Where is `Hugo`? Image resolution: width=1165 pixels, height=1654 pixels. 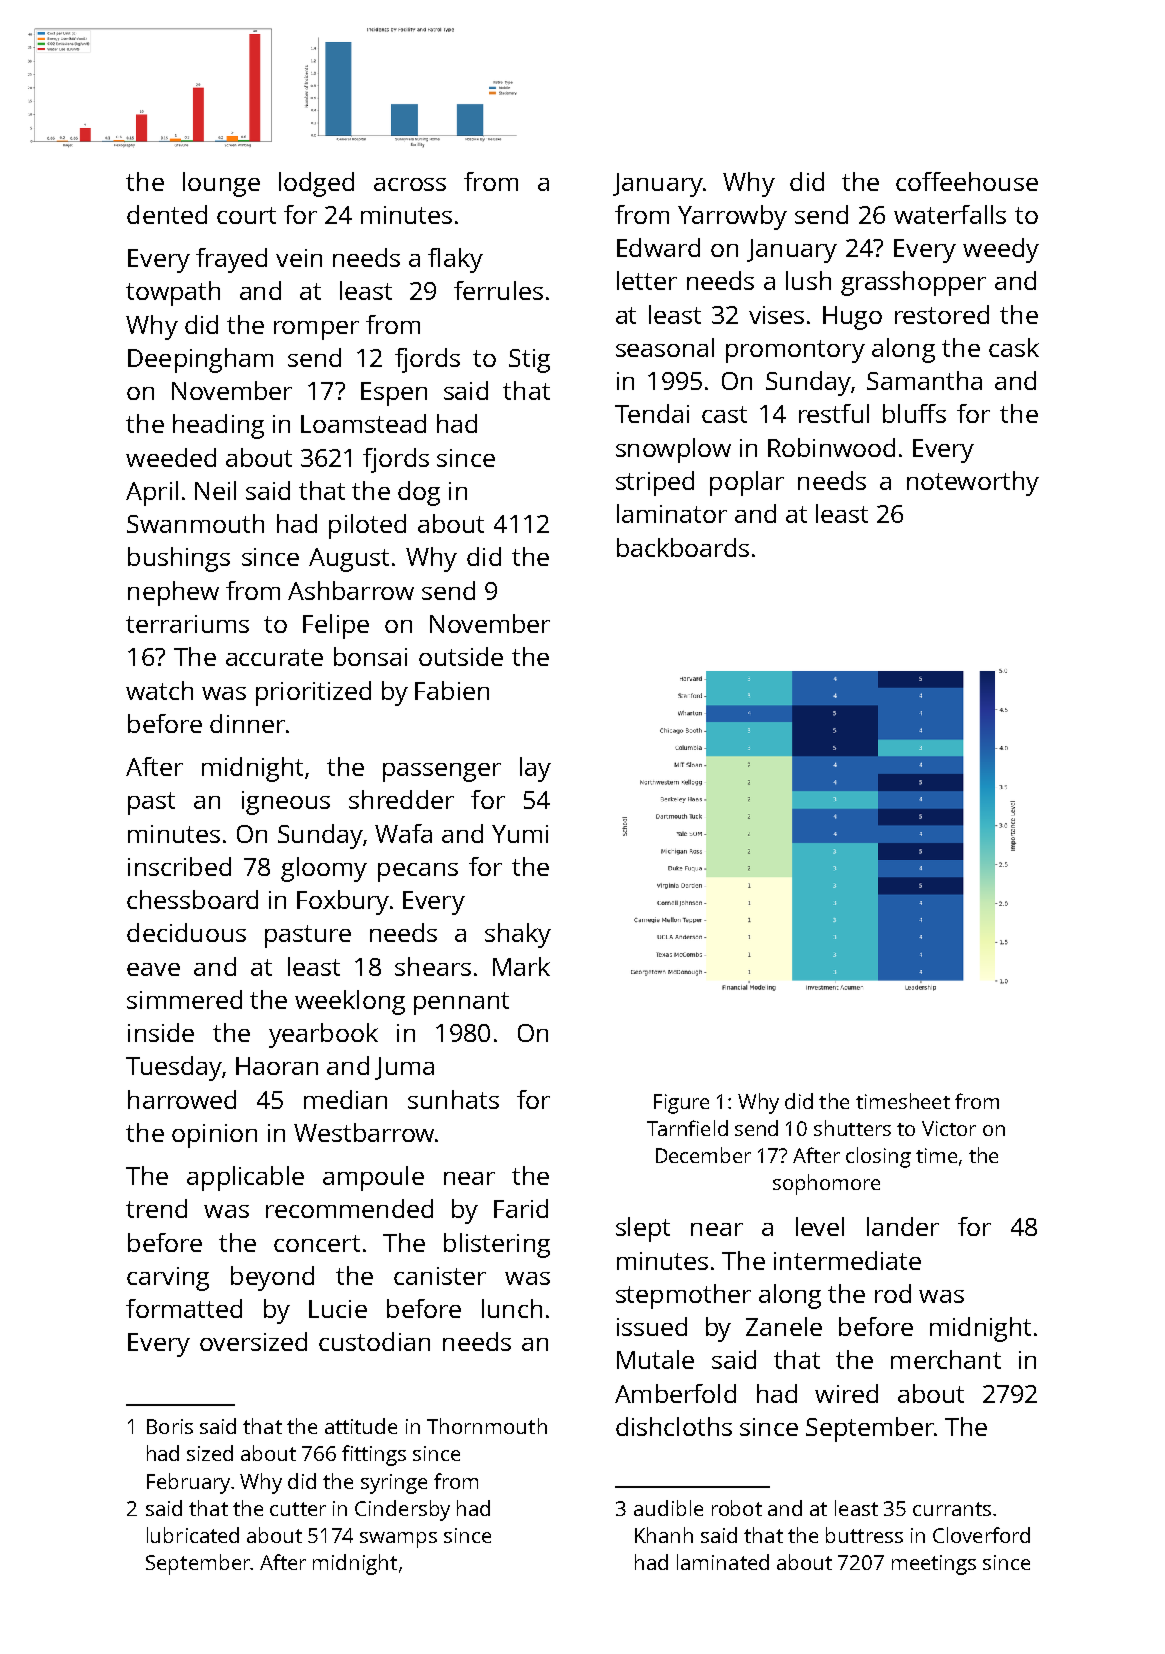
Hugo is located at coordinates (852, 318).
